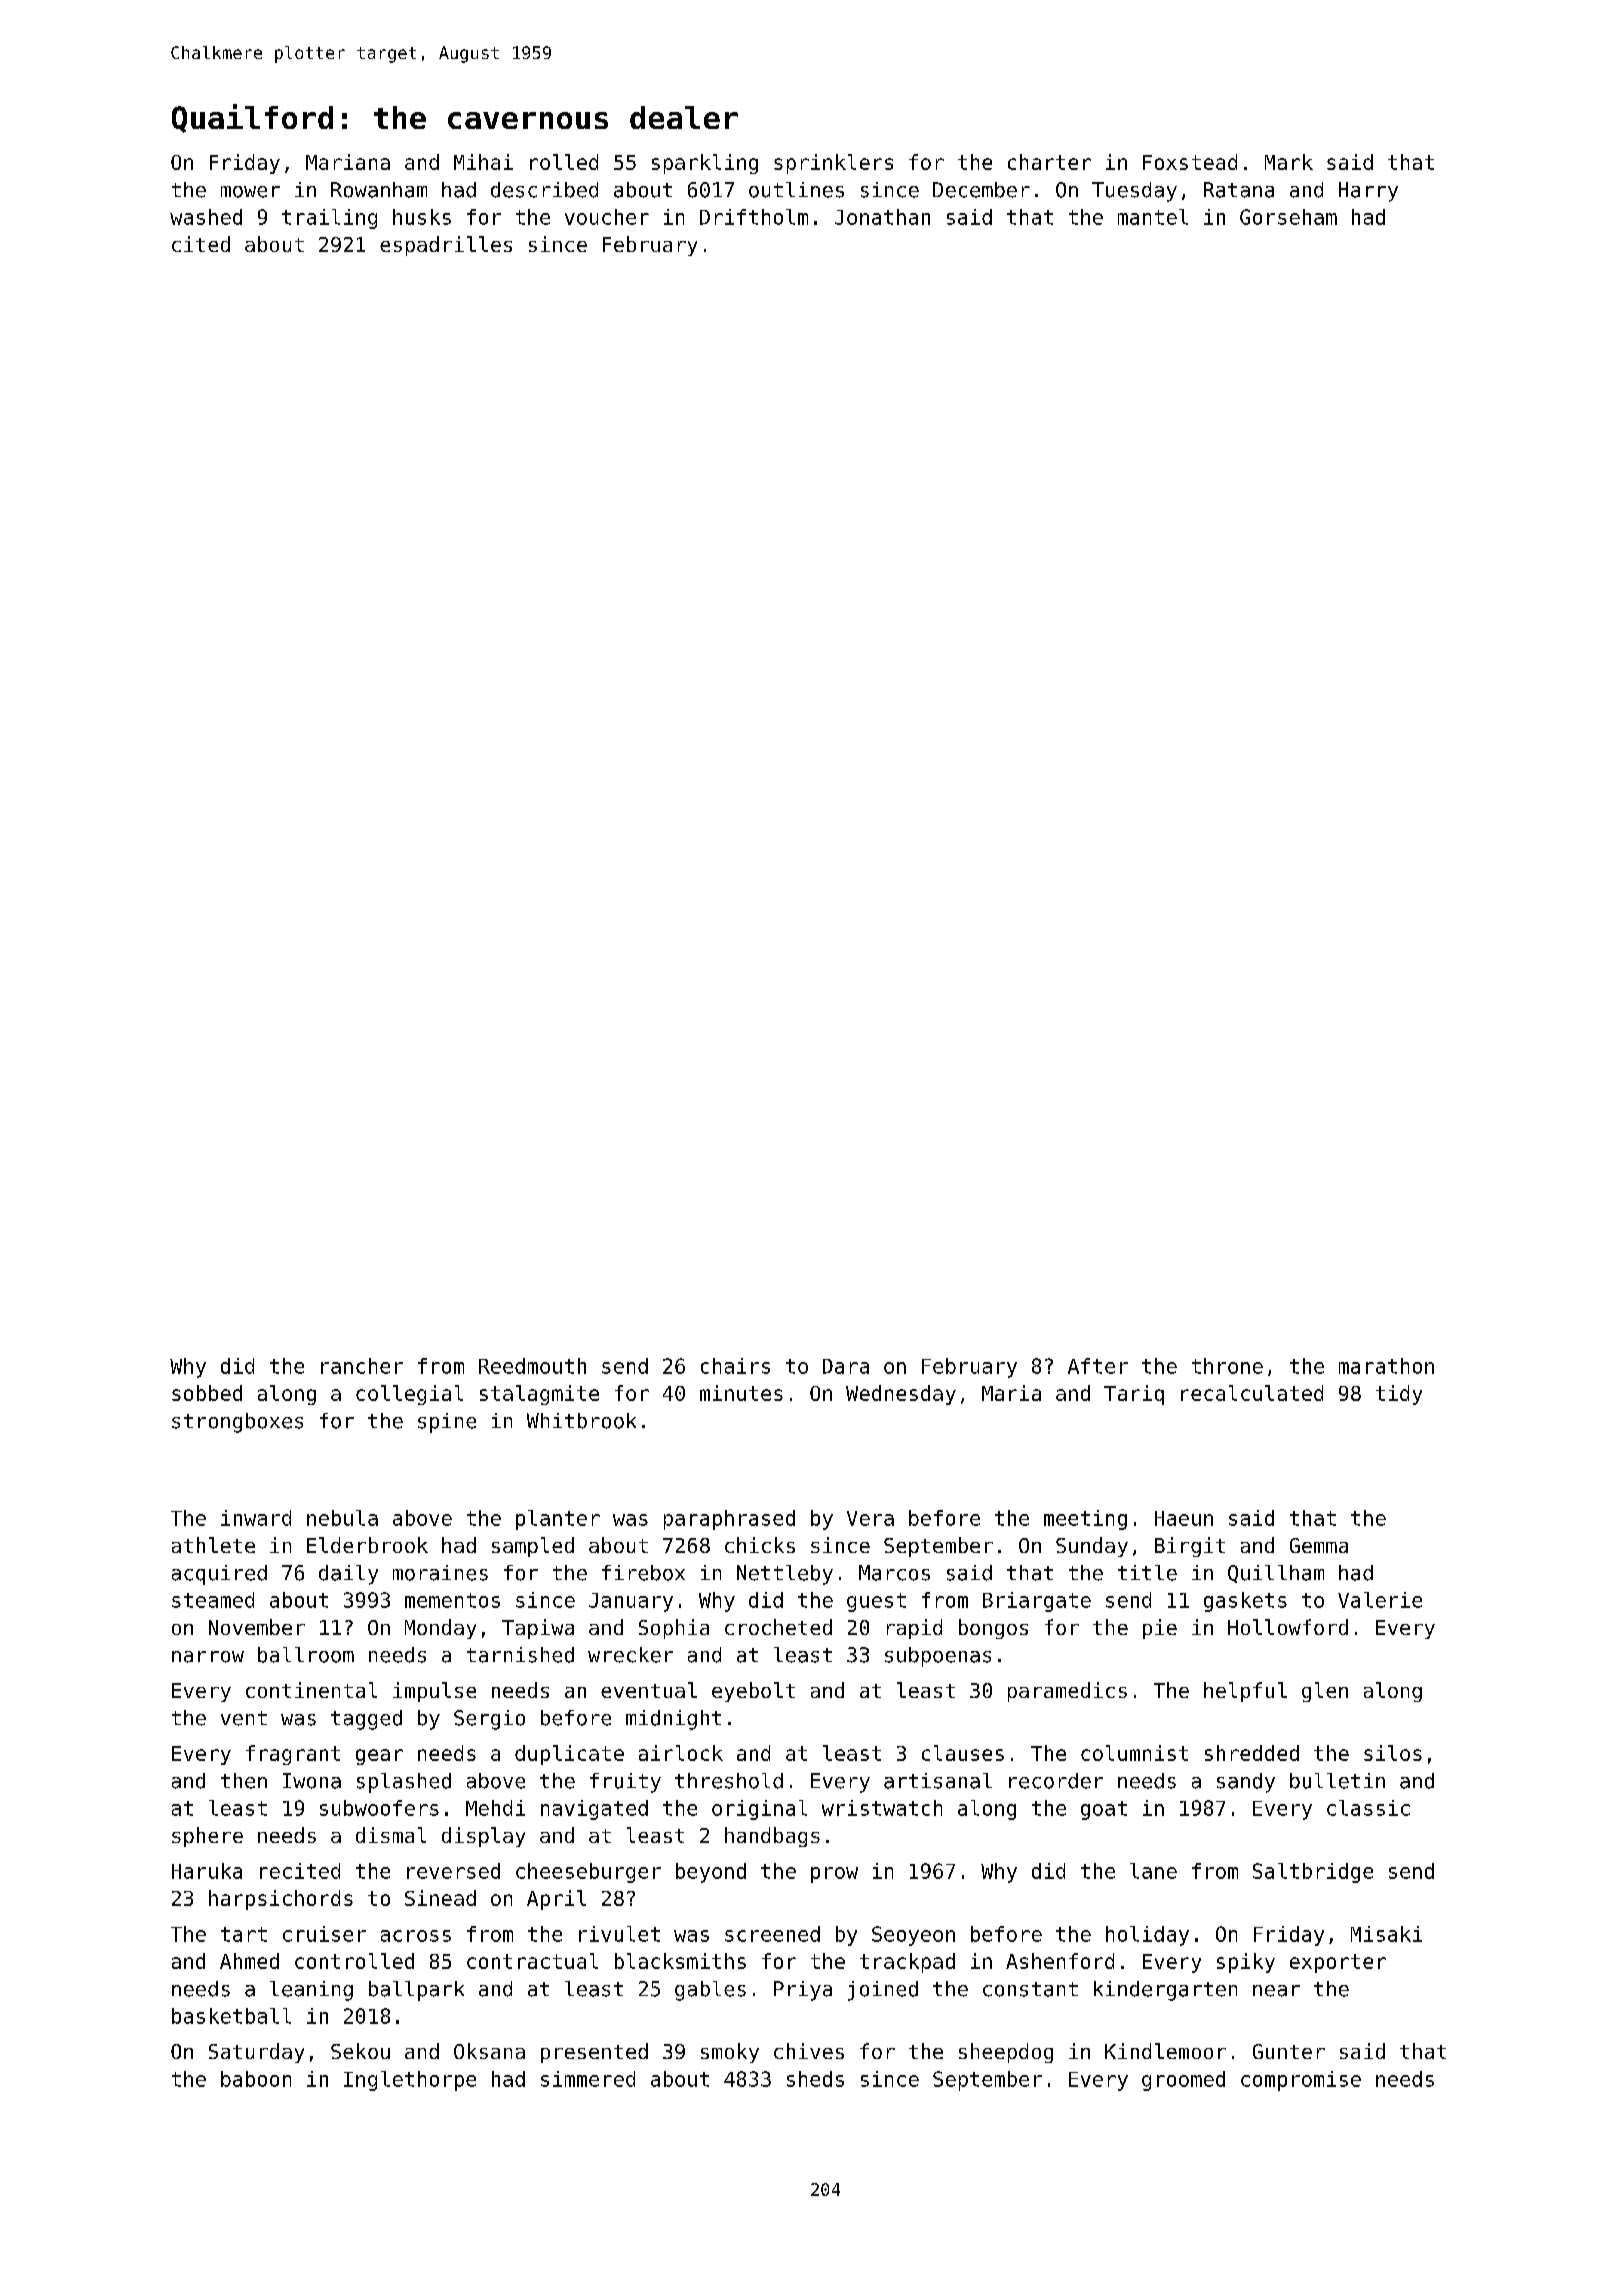 The image size is (1620, 2292). Describe the element at coordinates (207, 1393) in the page. I see `sobbed` at that location.
